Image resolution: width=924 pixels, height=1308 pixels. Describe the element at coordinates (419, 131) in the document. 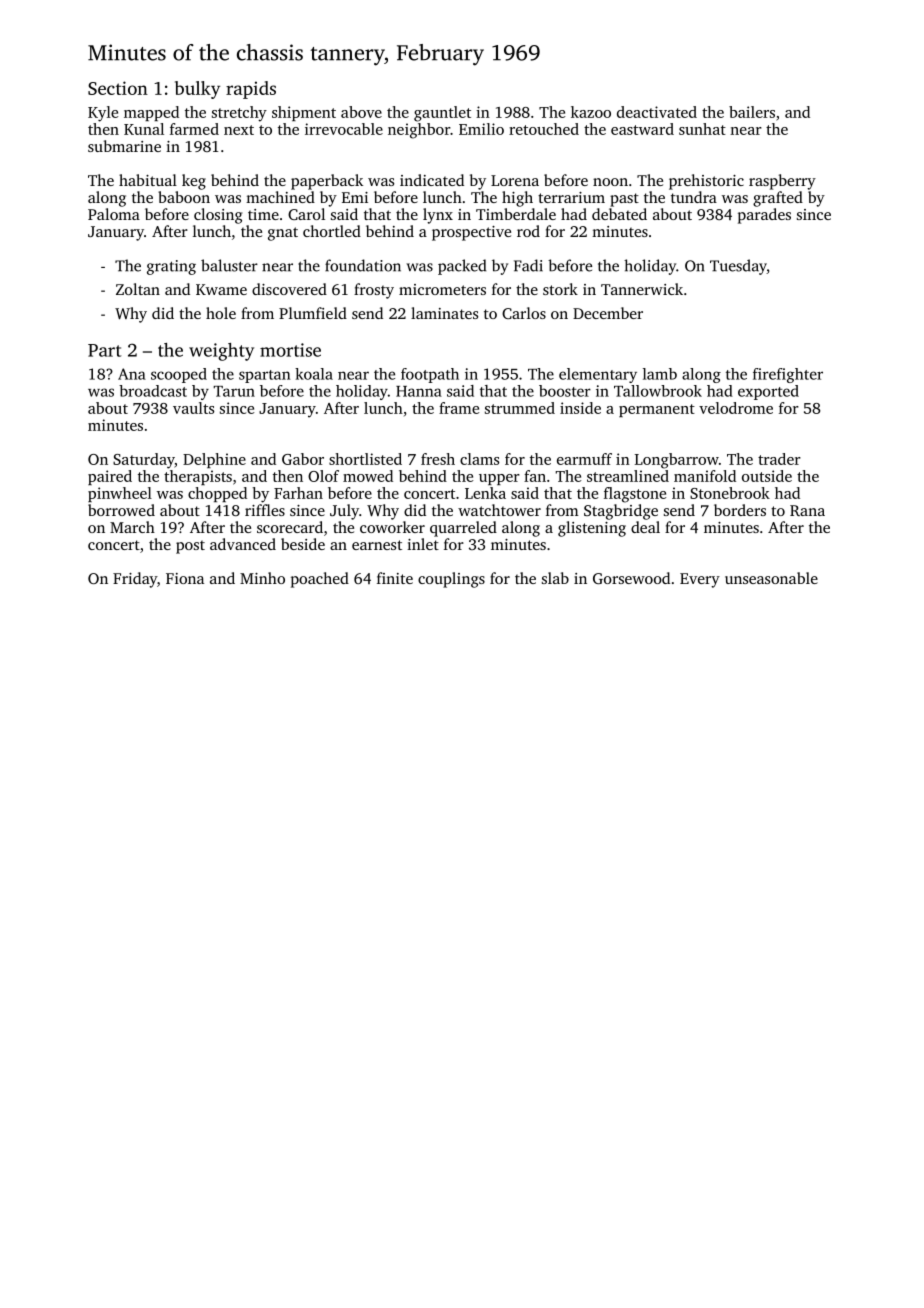

I see `neighbor` at that location.
